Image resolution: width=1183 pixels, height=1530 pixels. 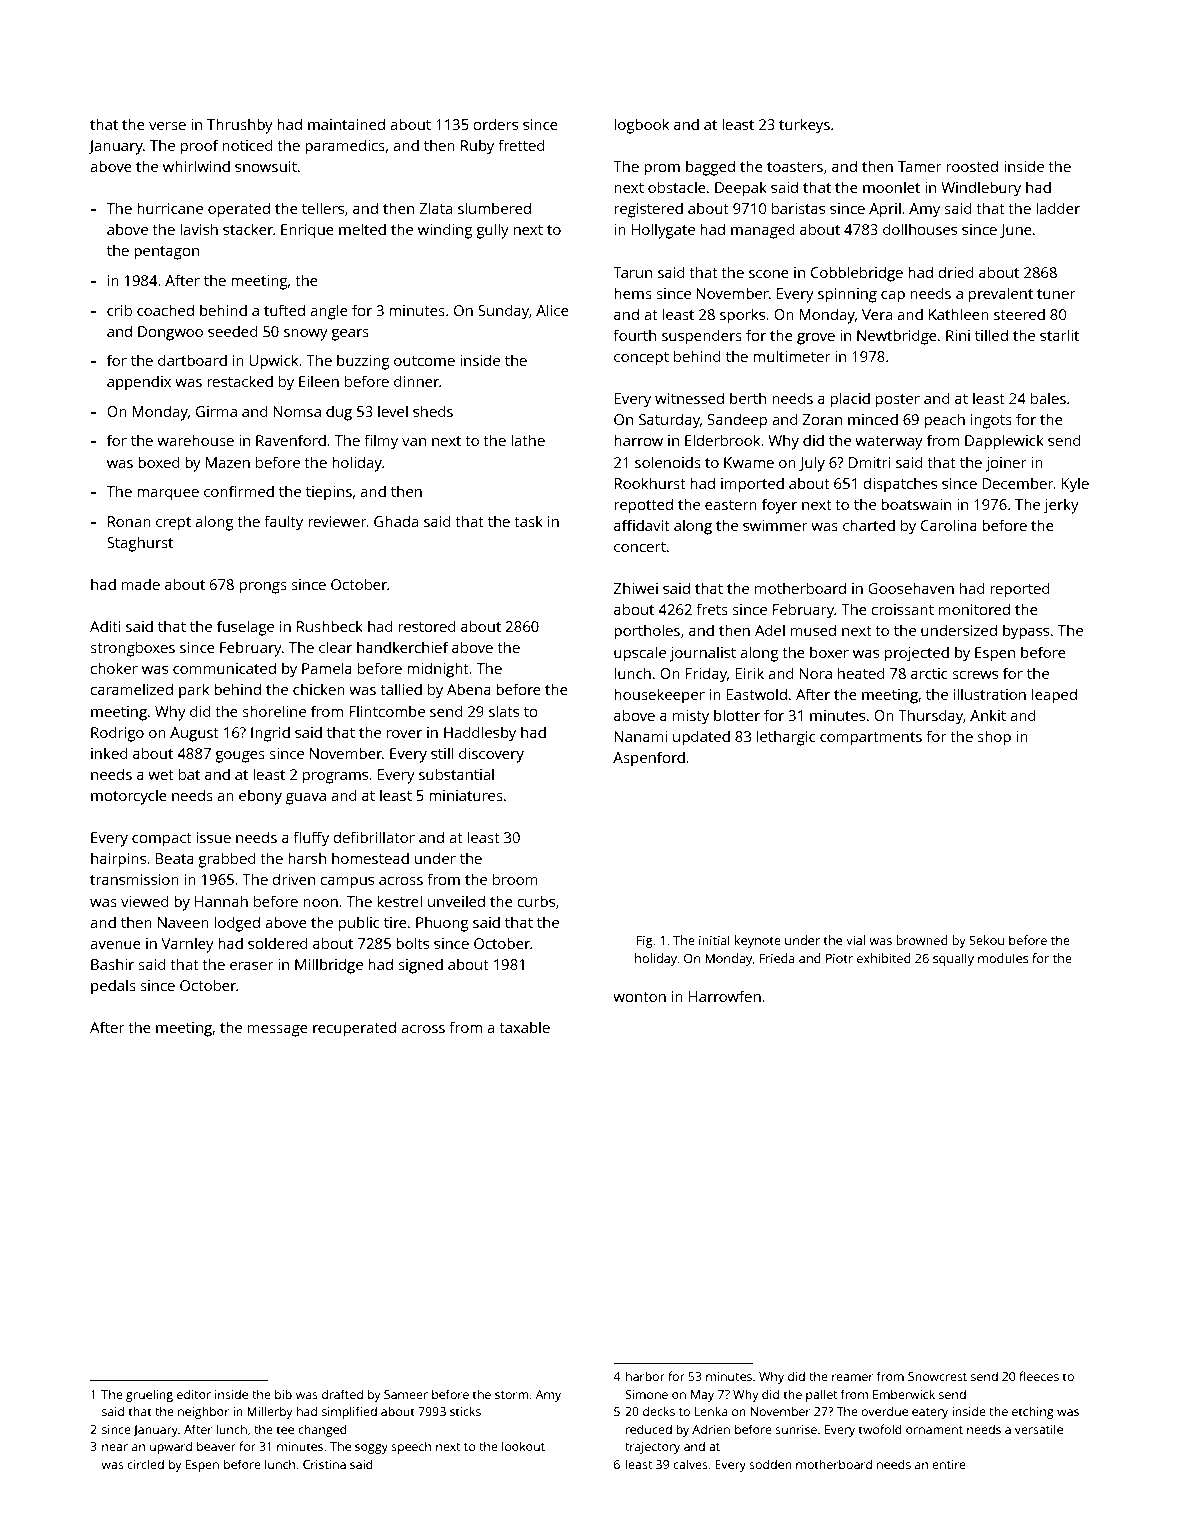 I want to click on grueling, so click(x=149, y=1395).
